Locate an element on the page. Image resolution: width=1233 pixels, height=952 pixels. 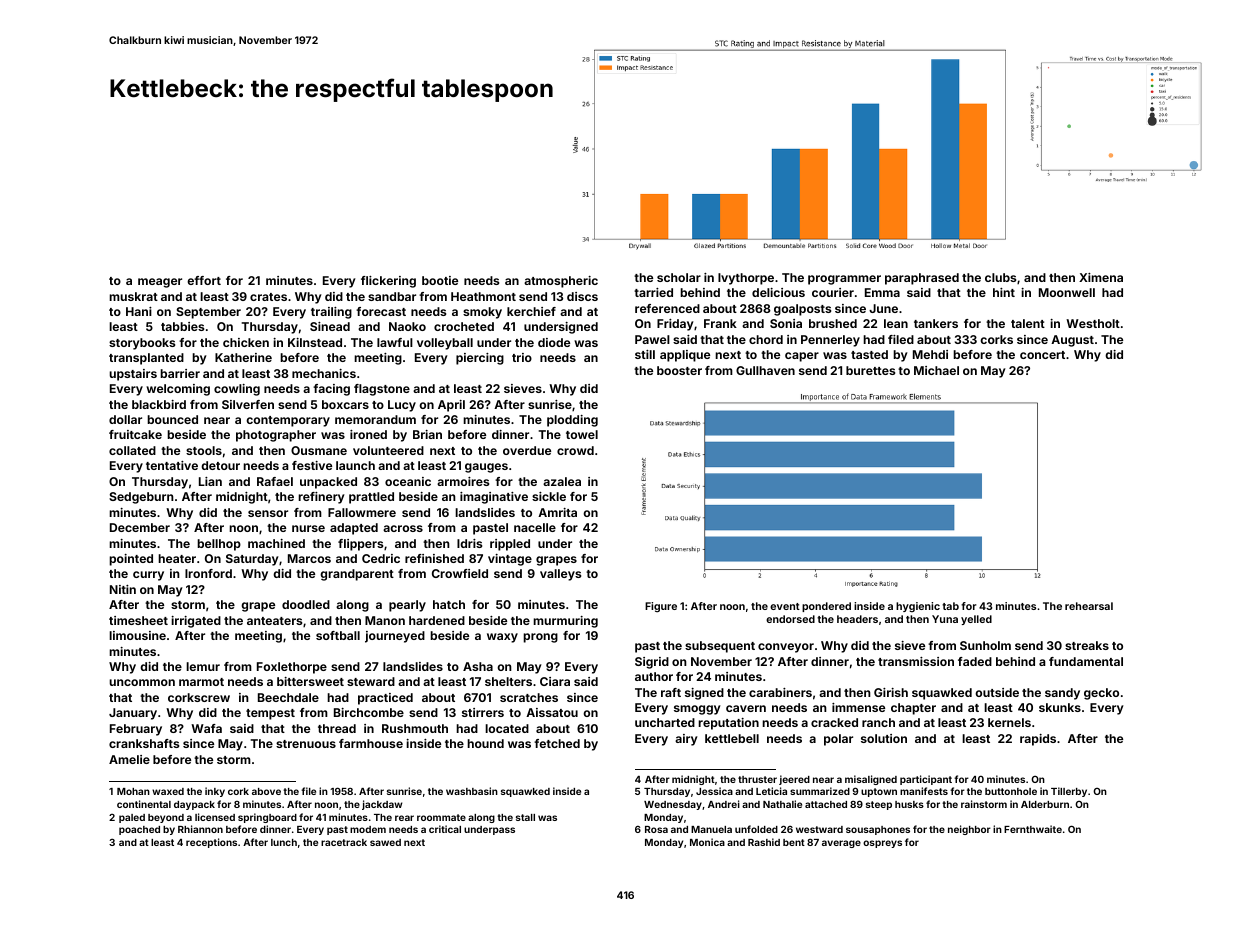
Ivythorpe is located at coordinates (746, 279).
